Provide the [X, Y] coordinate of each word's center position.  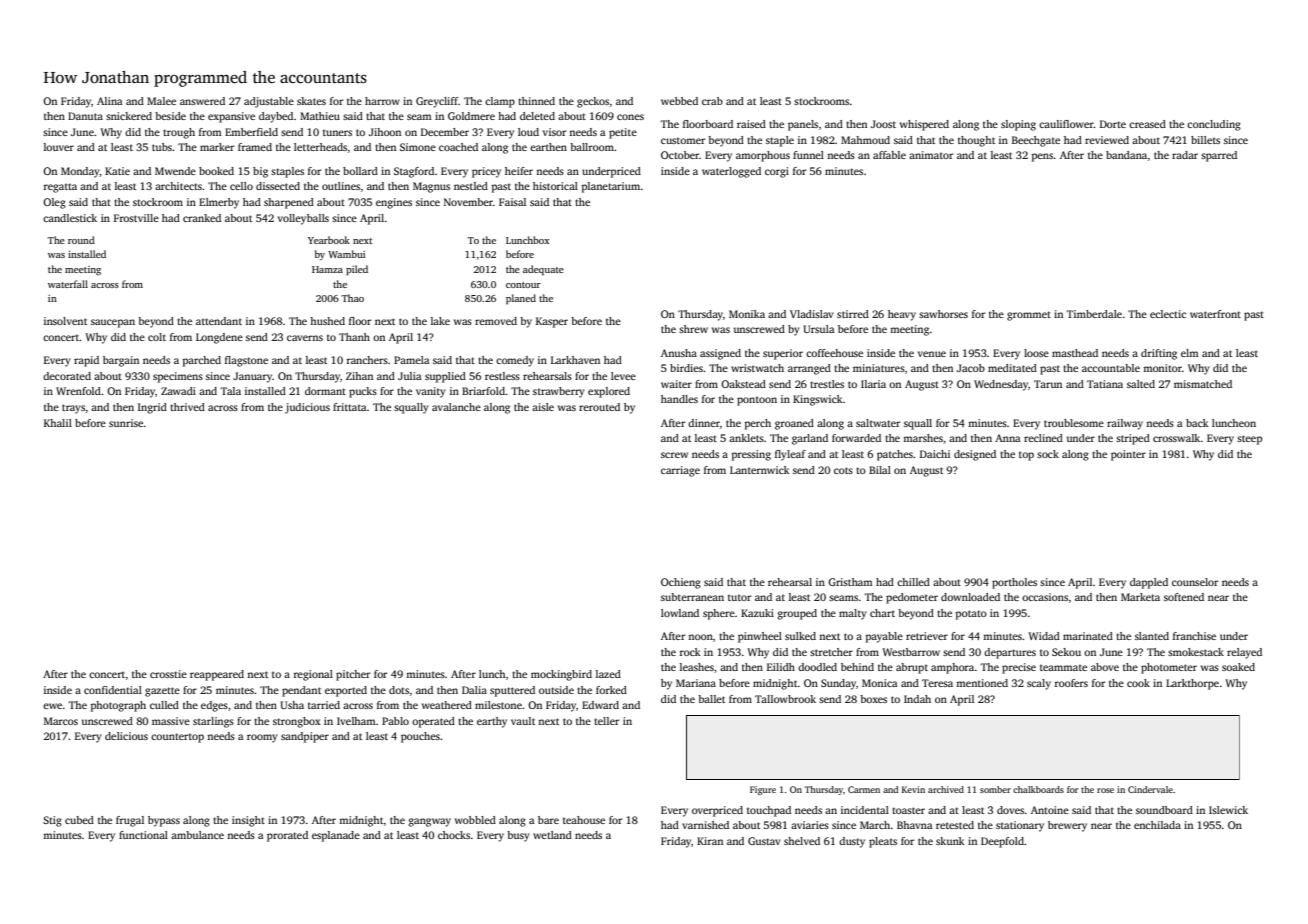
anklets [746, 438]
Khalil [58, 423]
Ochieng [681, 583]
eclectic [1168, 314]
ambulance [197, 835]
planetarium [611, 187]
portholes [1014, 583]
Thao [353, 298]
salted [1141, 384]
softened [1184, 597]
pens [1042, 157]
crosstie [168, 674]
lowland [680, 613]
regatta [60, 188]
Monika [747, 314]
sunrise [126, 423]
